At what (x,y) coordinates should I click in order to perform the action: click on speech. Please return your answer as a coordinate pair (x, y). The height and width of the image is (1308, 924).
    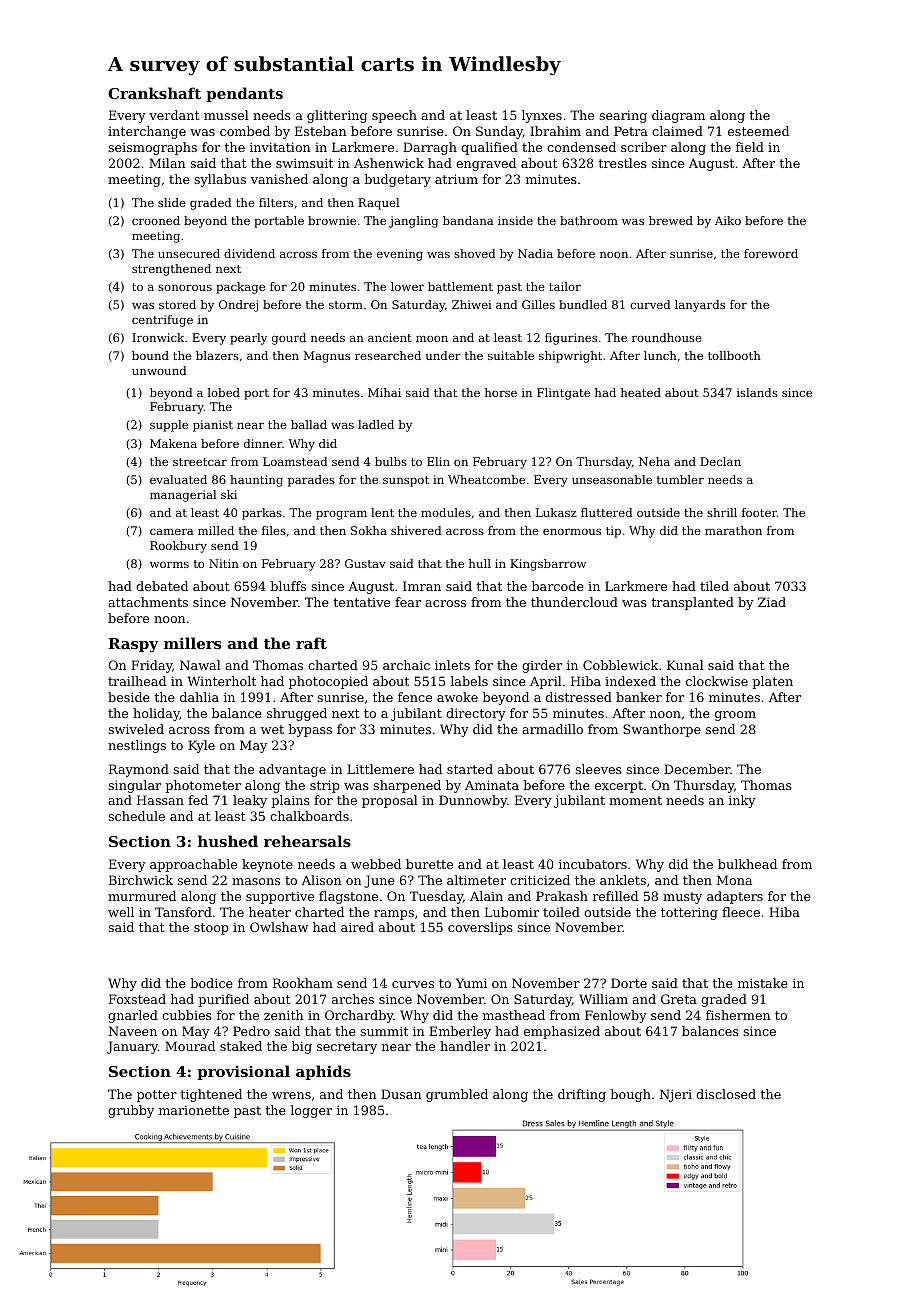
    Looking at the image, I should click on (394, 116).
